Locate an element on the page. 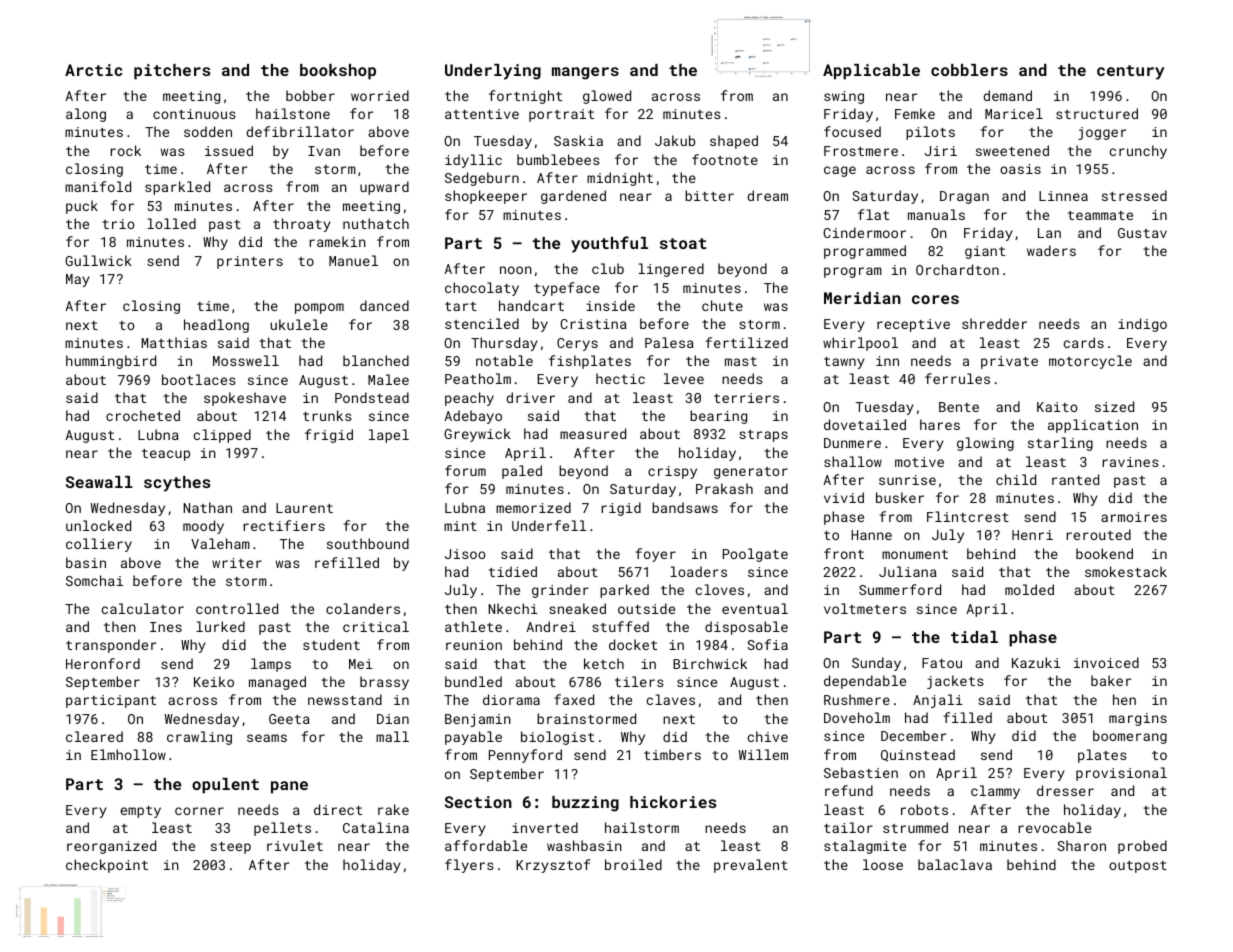 The image size is (1233, 952). Gullwick is located at coordinates (98, 260).
